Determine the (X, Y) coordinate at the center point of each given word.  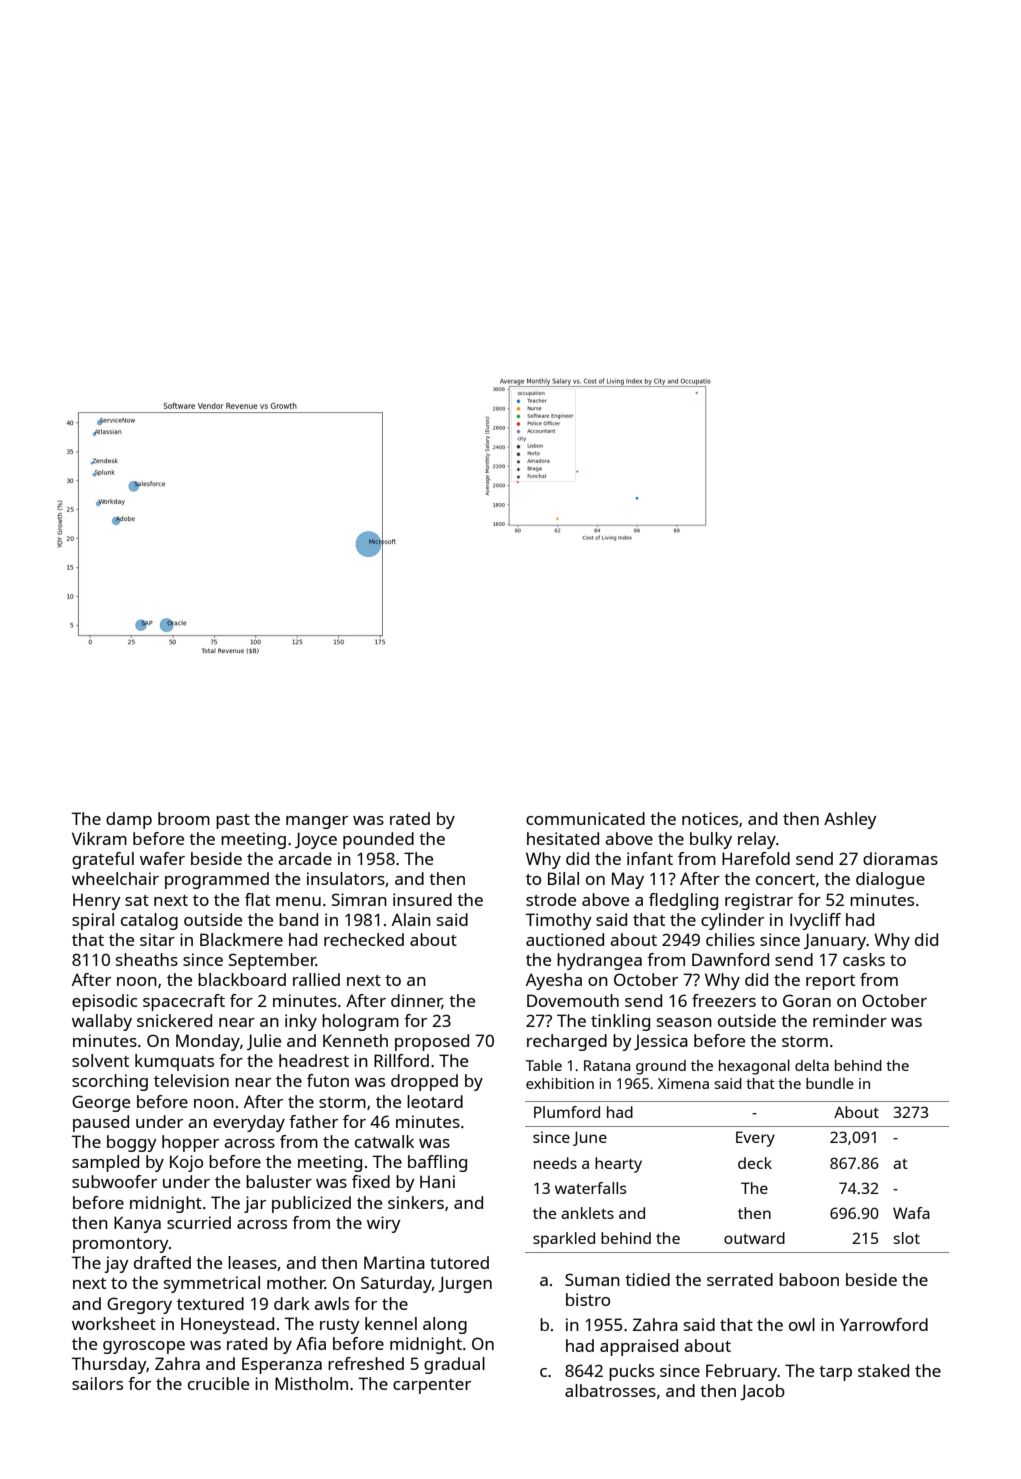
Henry (97, 901)
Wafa (911, 1213)
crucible (218, 1383)
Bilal (563, 878)
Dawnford (730, 959)
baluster (279, 1181)
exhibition (560, 1083)
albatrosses (610, 1390)
